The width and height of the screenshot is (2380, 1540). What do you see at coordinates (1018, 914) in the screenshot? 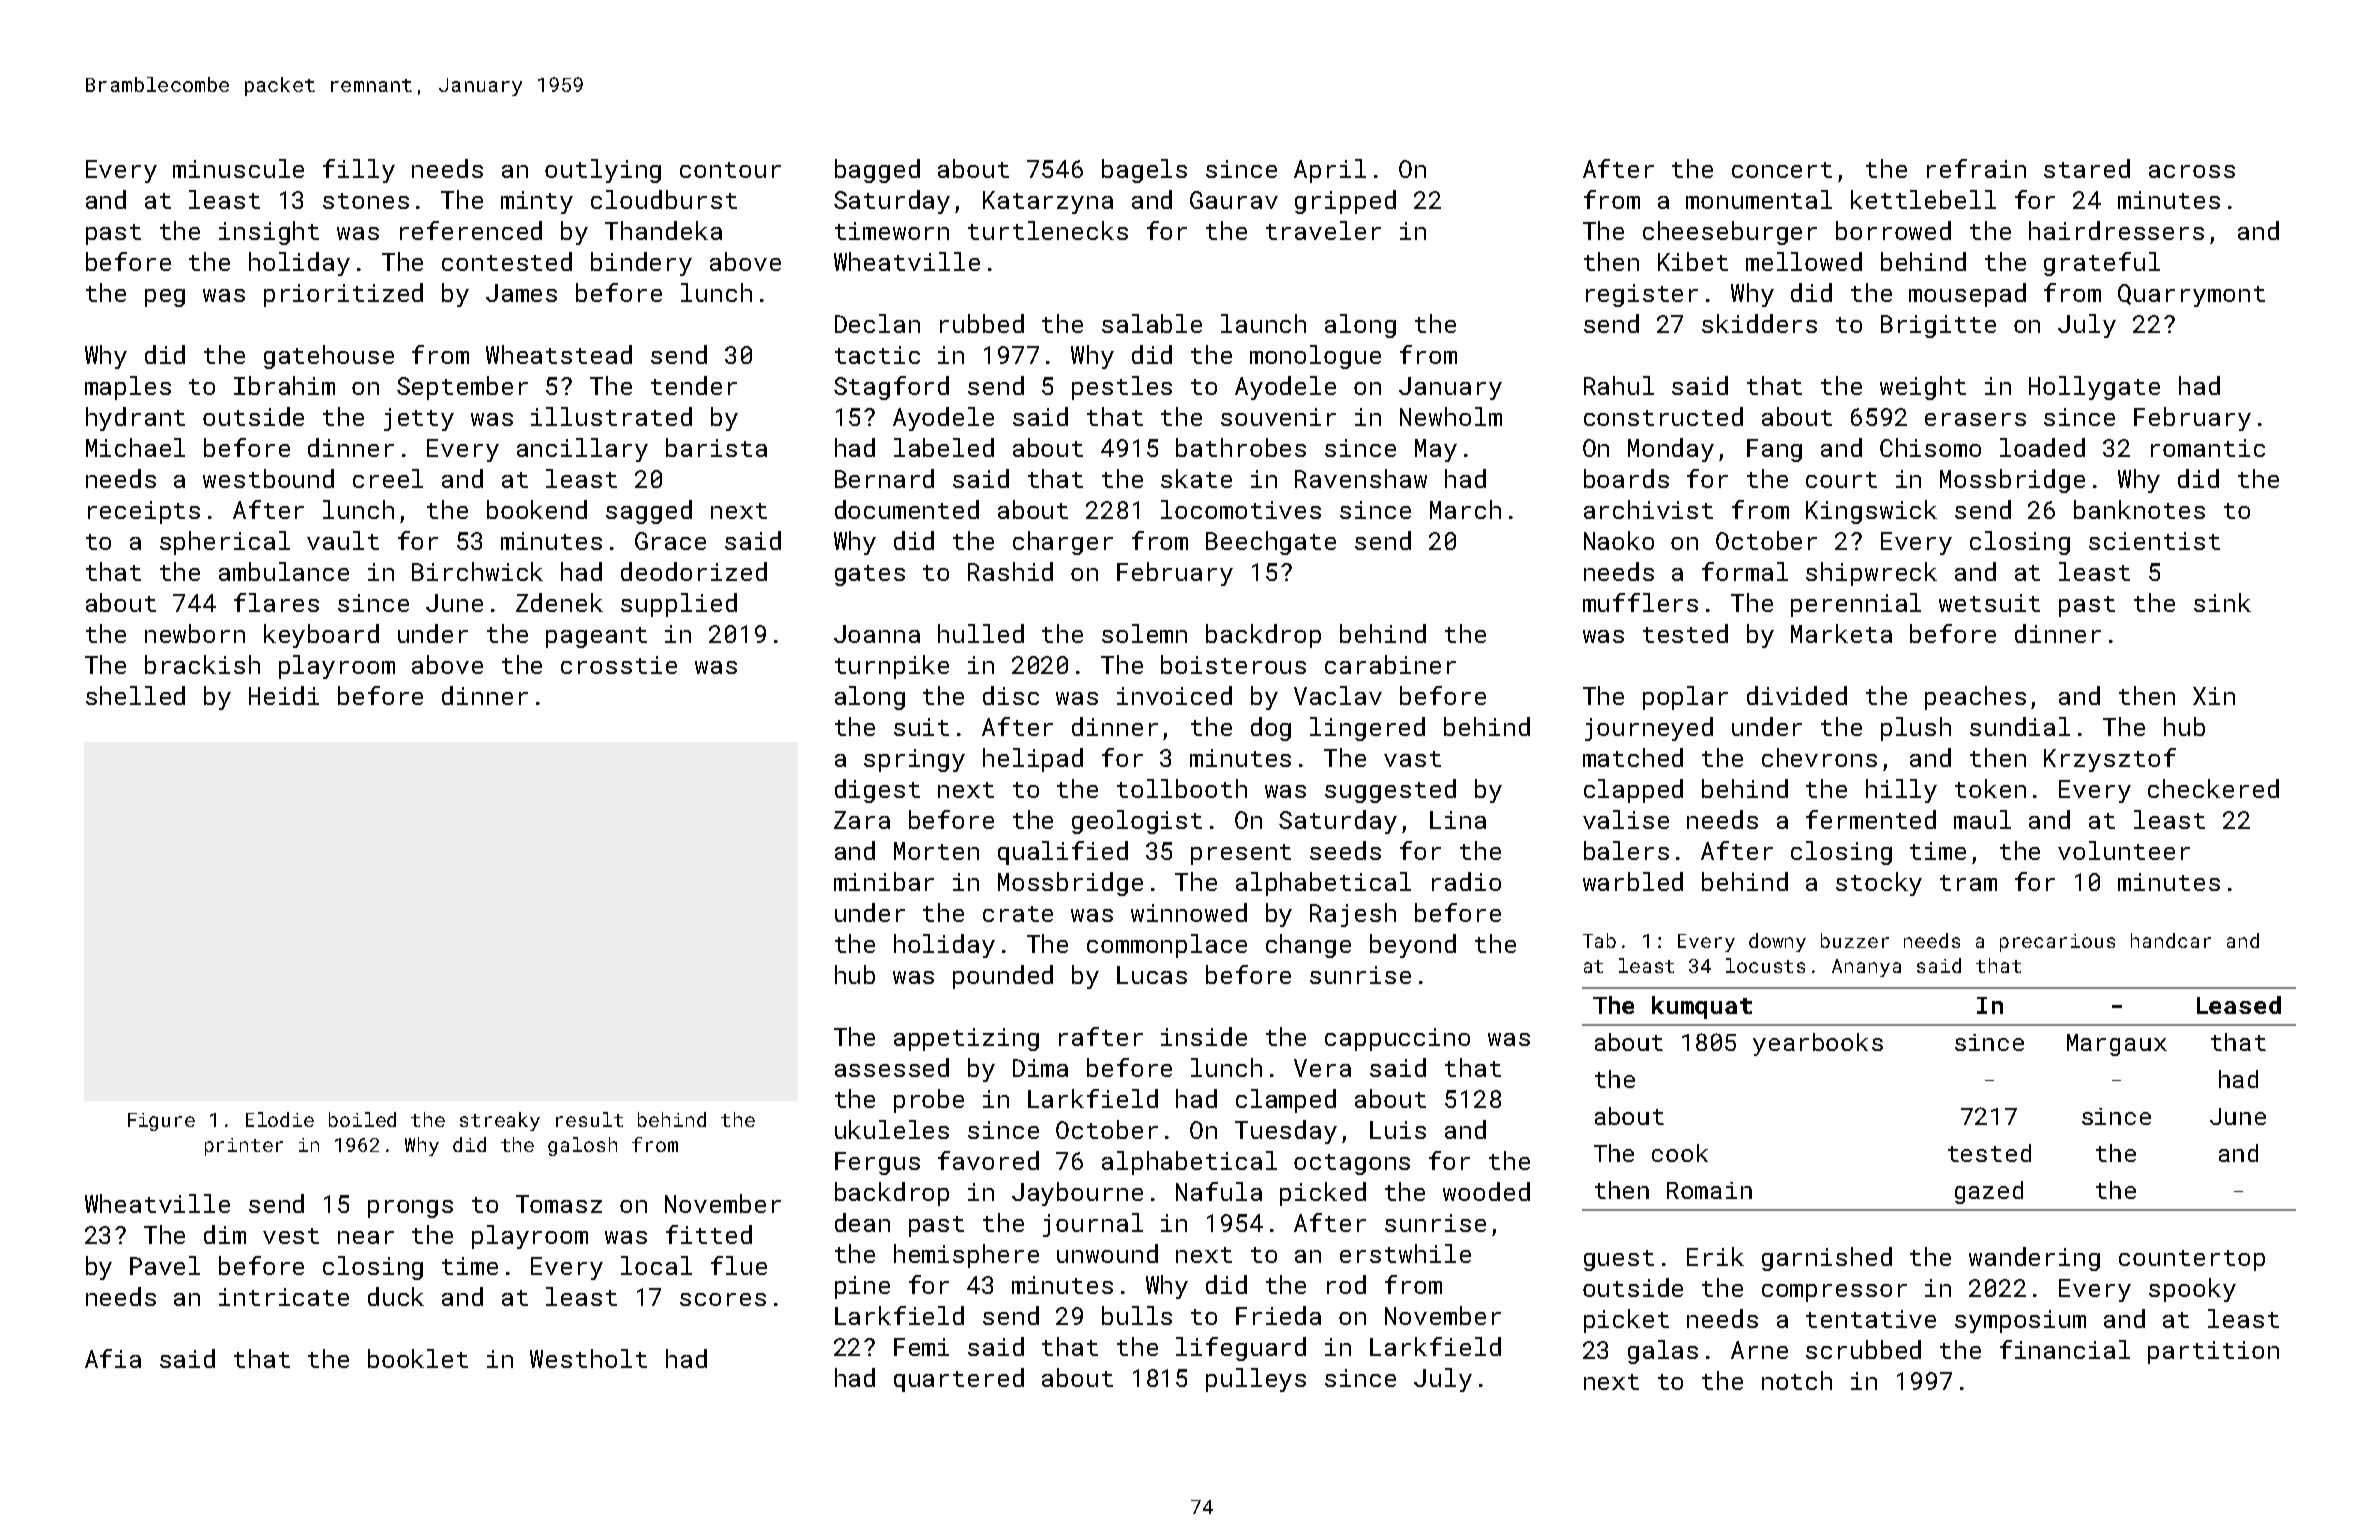
I see `crate` at bounding box center [1018, 914].
